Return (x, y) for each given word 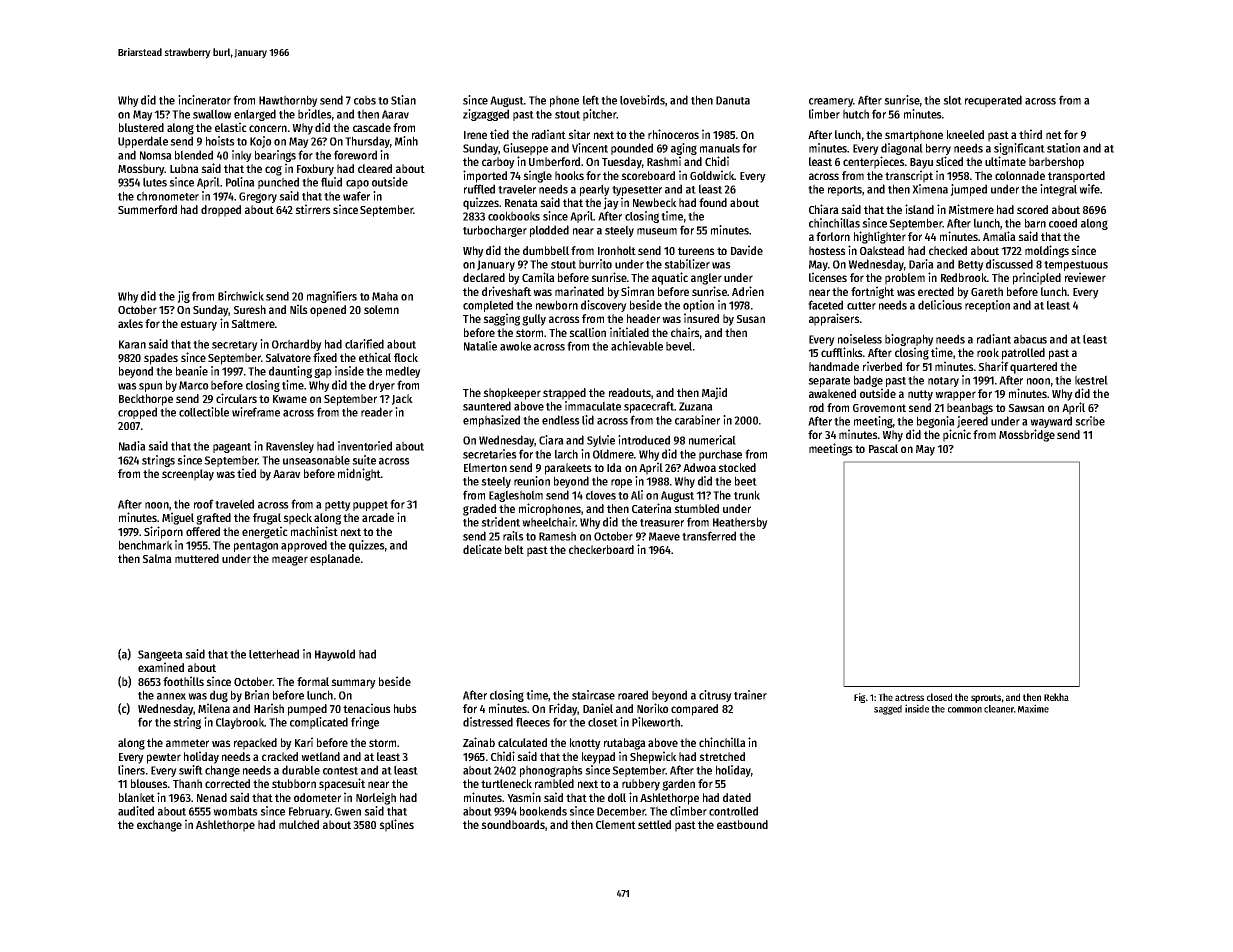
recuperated (993, 101)
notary (943, 382)
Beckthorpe (146, 400)
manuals (720, 148)
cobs (365, 100)
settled (654, 824)
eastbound (742, 824)
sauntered (487, 406)
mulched (299, 824)
